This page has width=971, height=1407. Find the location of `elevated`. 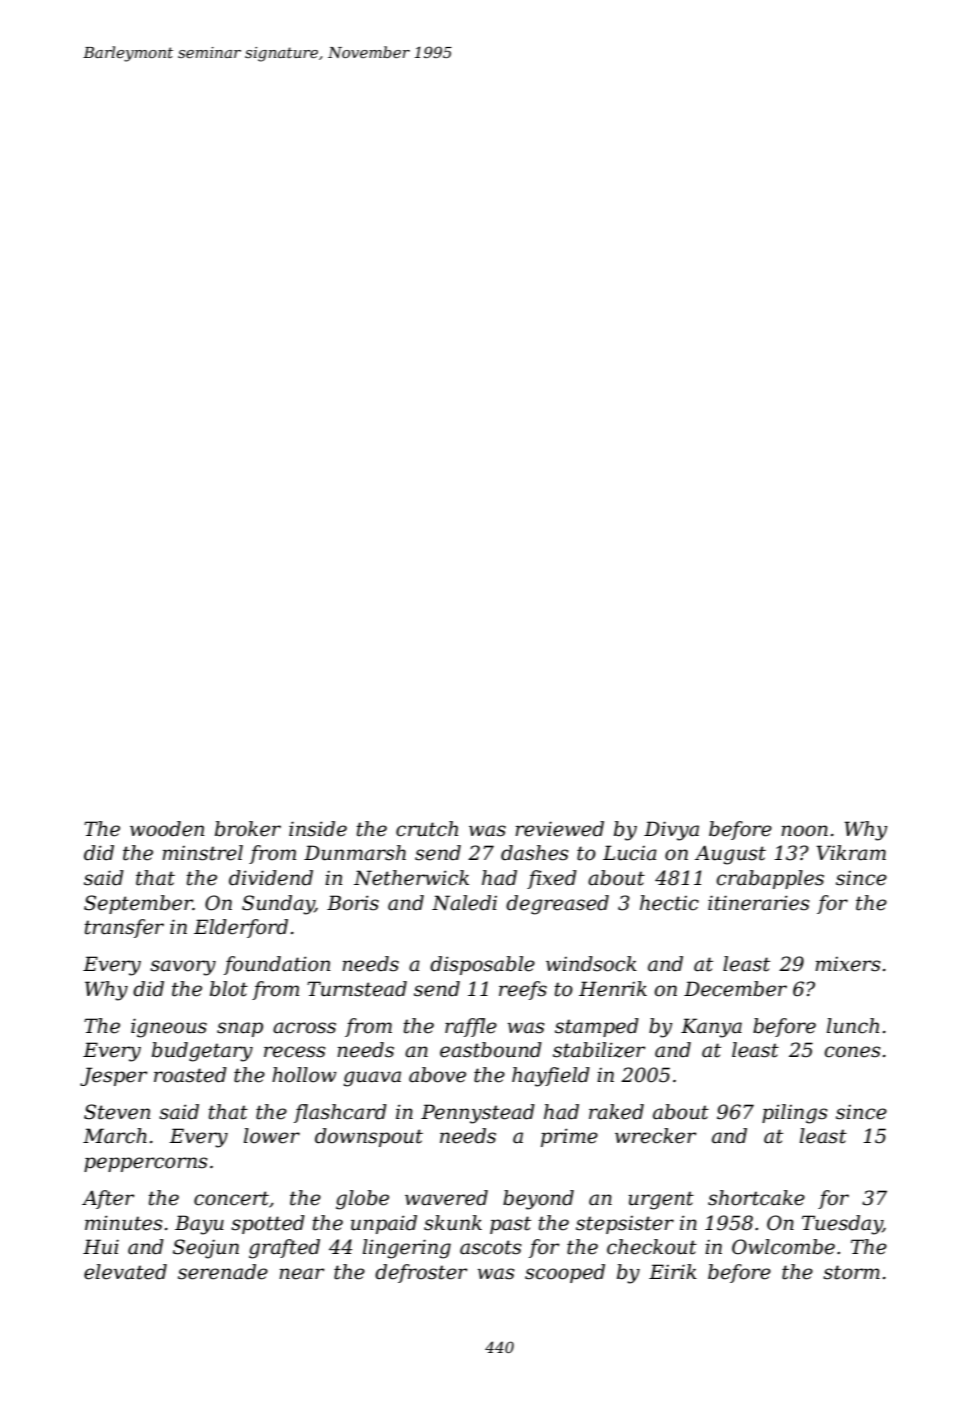

elevated is located at coordinates (125, 1272).
